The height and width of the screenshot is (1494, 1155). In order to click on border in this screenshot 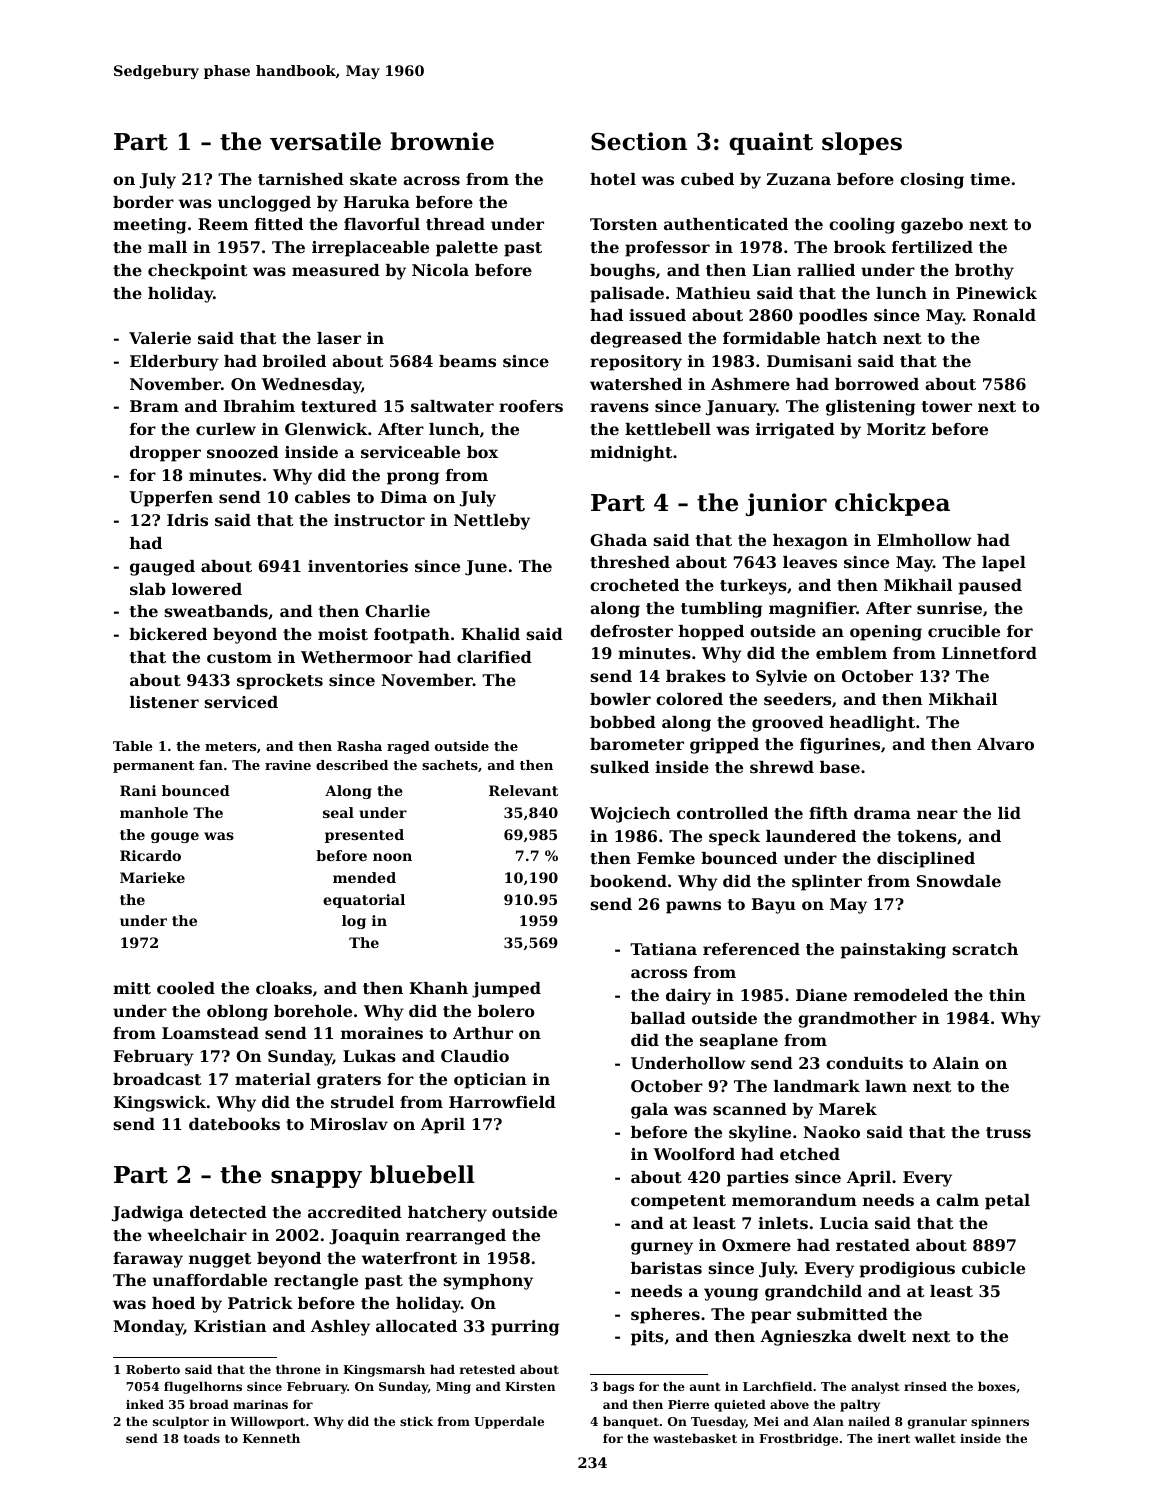, I will do `click(143, 202)`.
